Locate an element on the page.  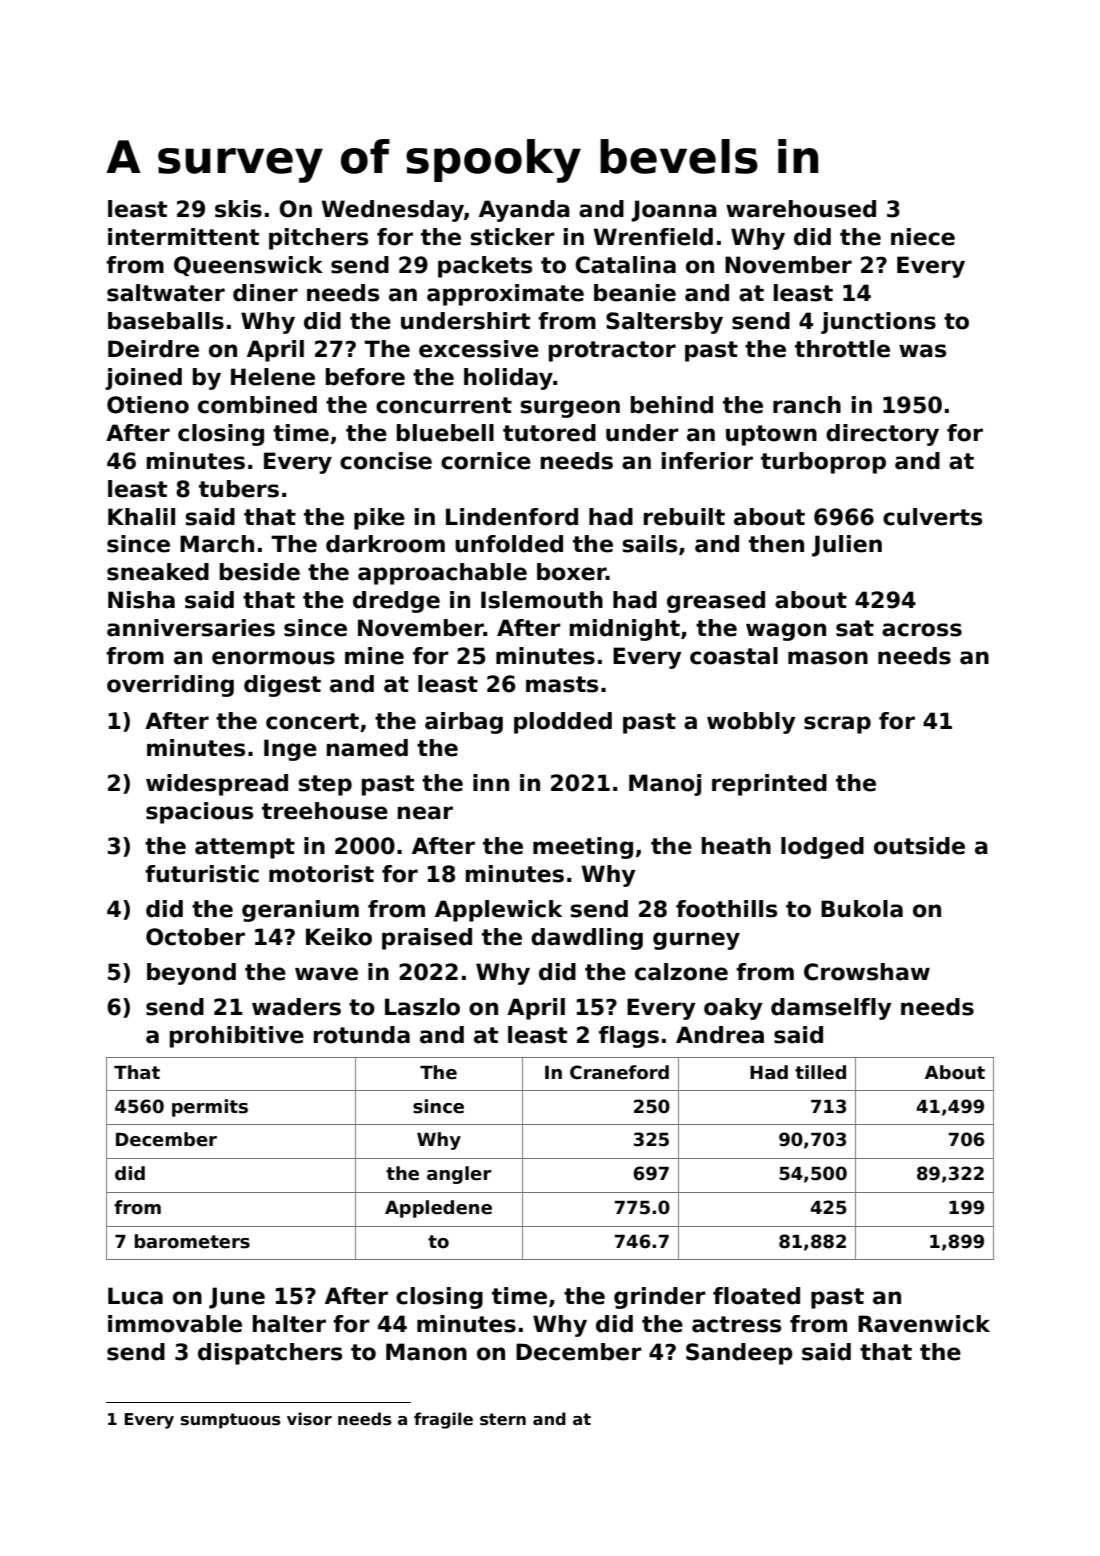
combined is located at coordinates (257, 405).
